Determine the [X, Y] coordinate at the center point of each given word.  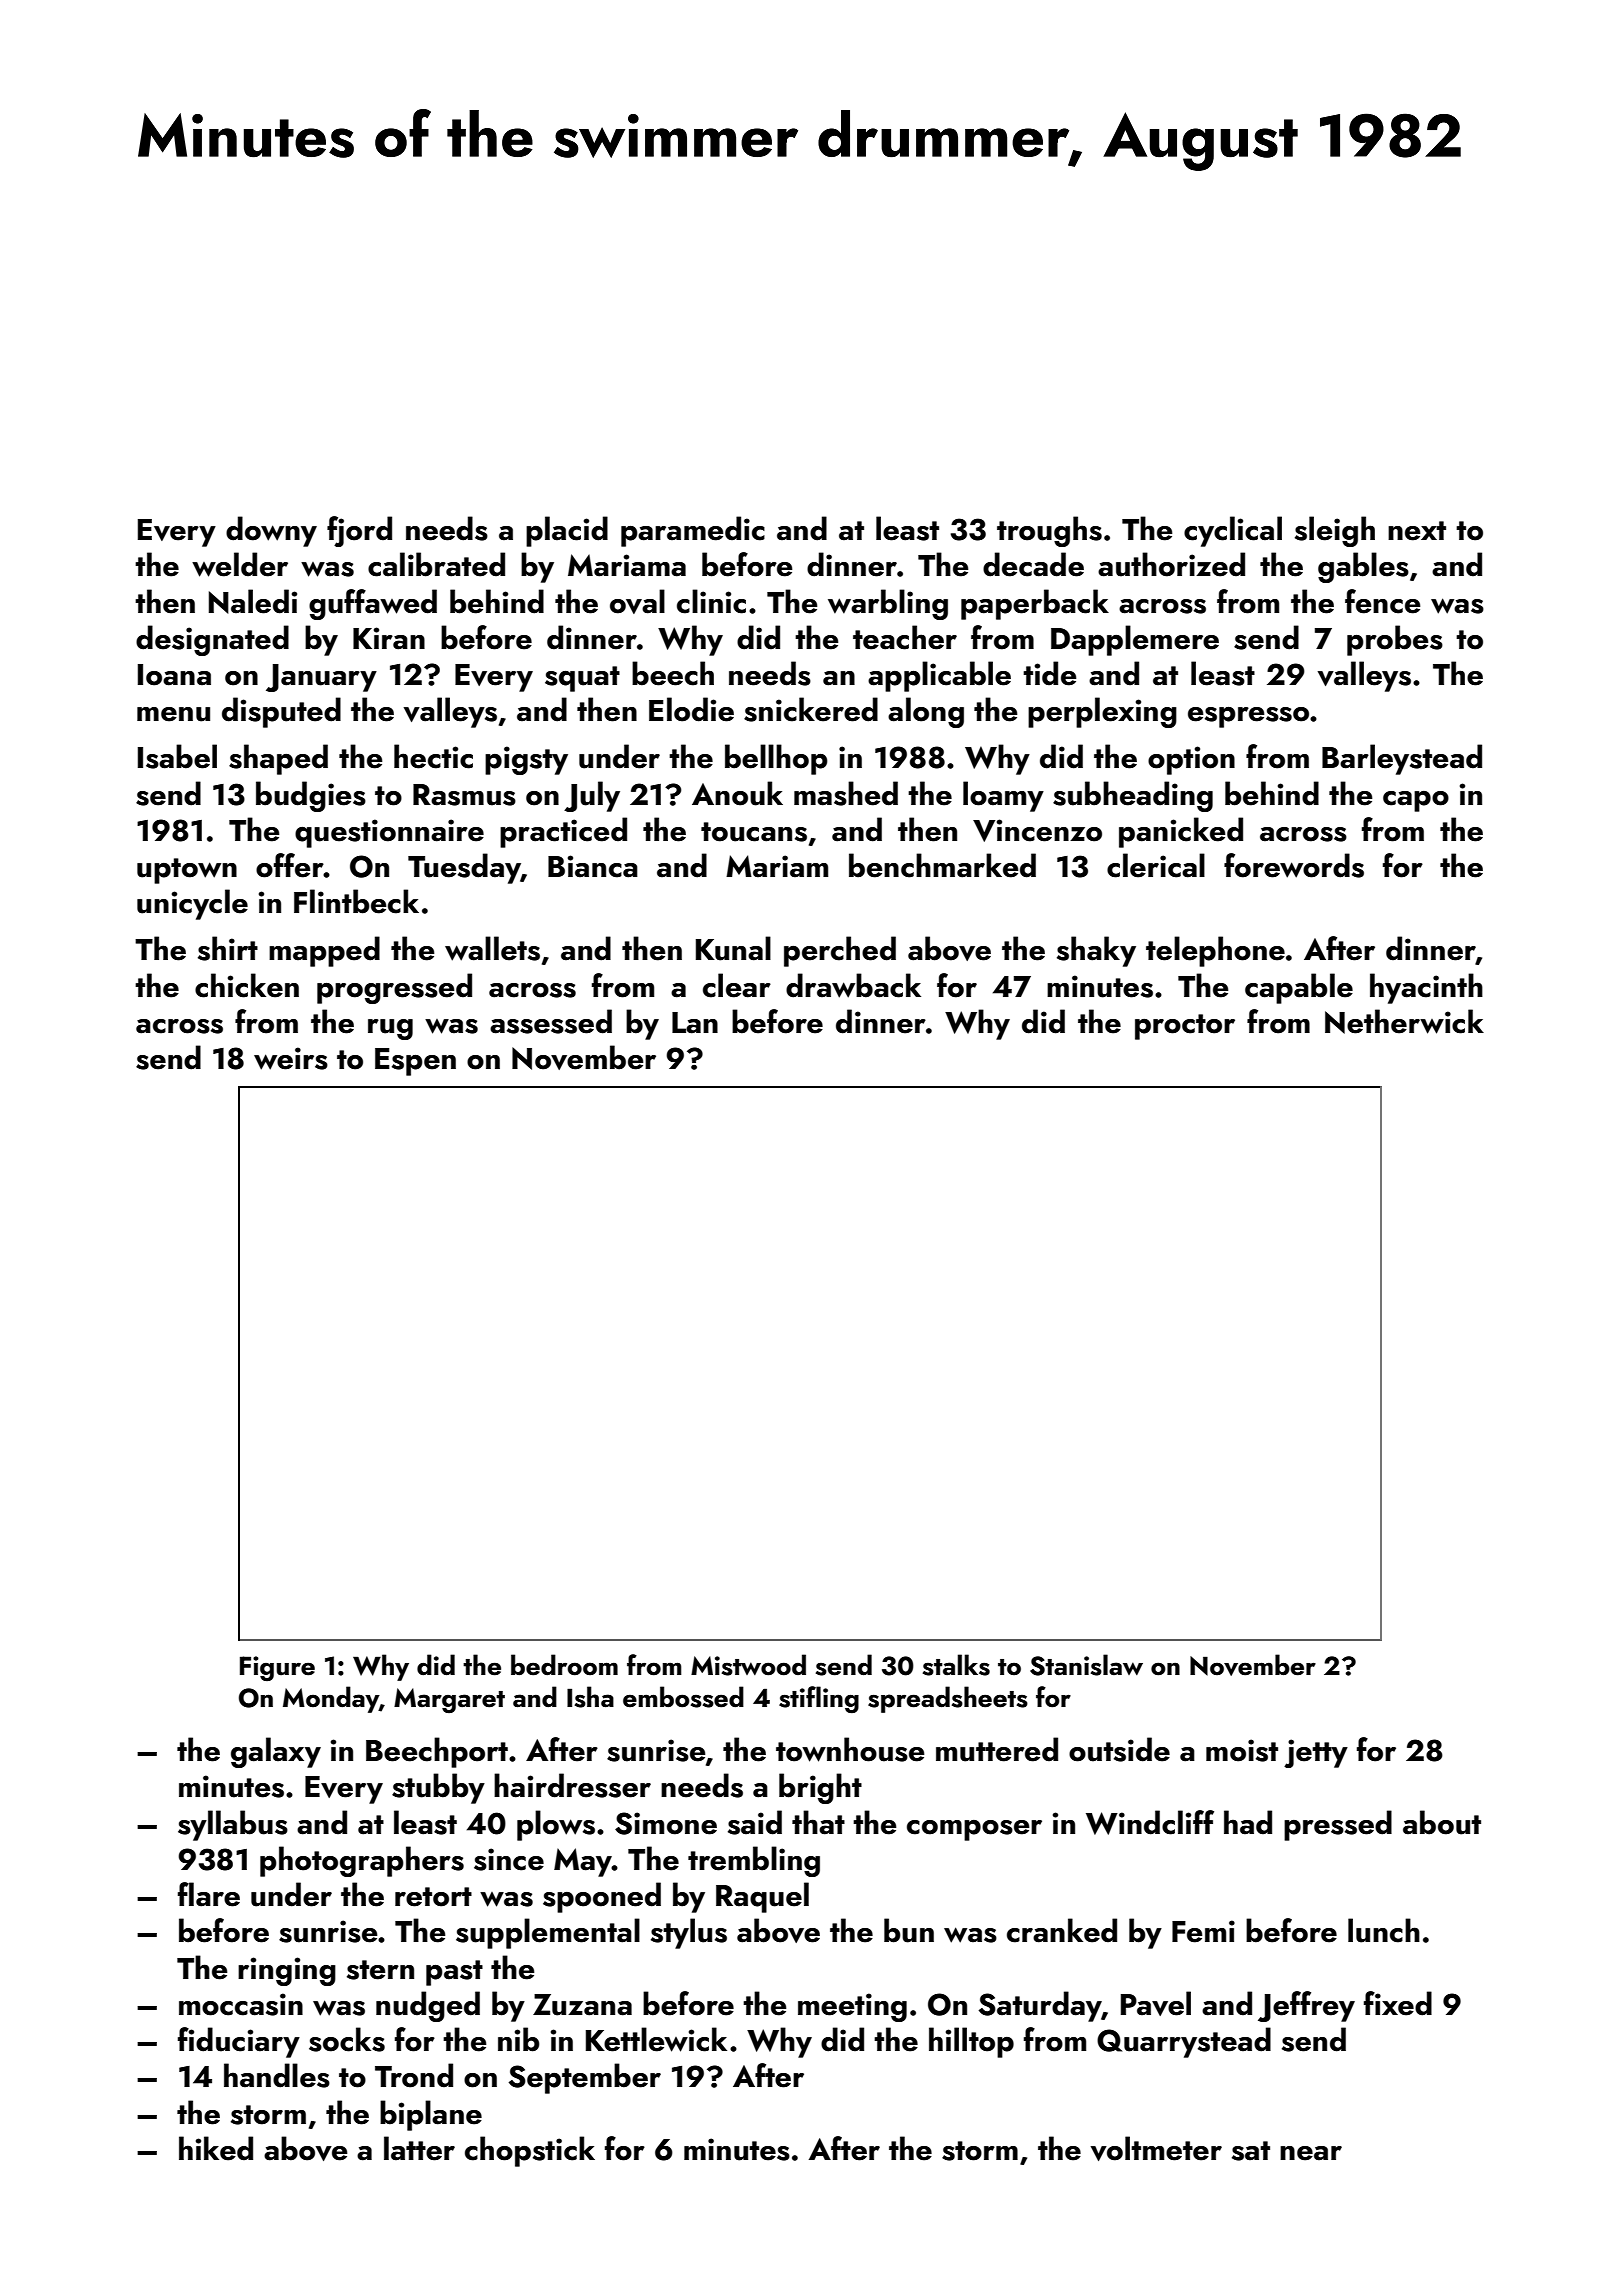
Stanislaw [1086, 1665]
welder [240, 564]
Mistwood [748, 1665]
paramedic [693, 531]
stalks [956, 1665]
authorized [1171, 564]
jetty [1316, 1753]
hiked [216, 2148]
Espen [415, 1062]
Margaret [449, 1700]
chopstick [530, 2151]
